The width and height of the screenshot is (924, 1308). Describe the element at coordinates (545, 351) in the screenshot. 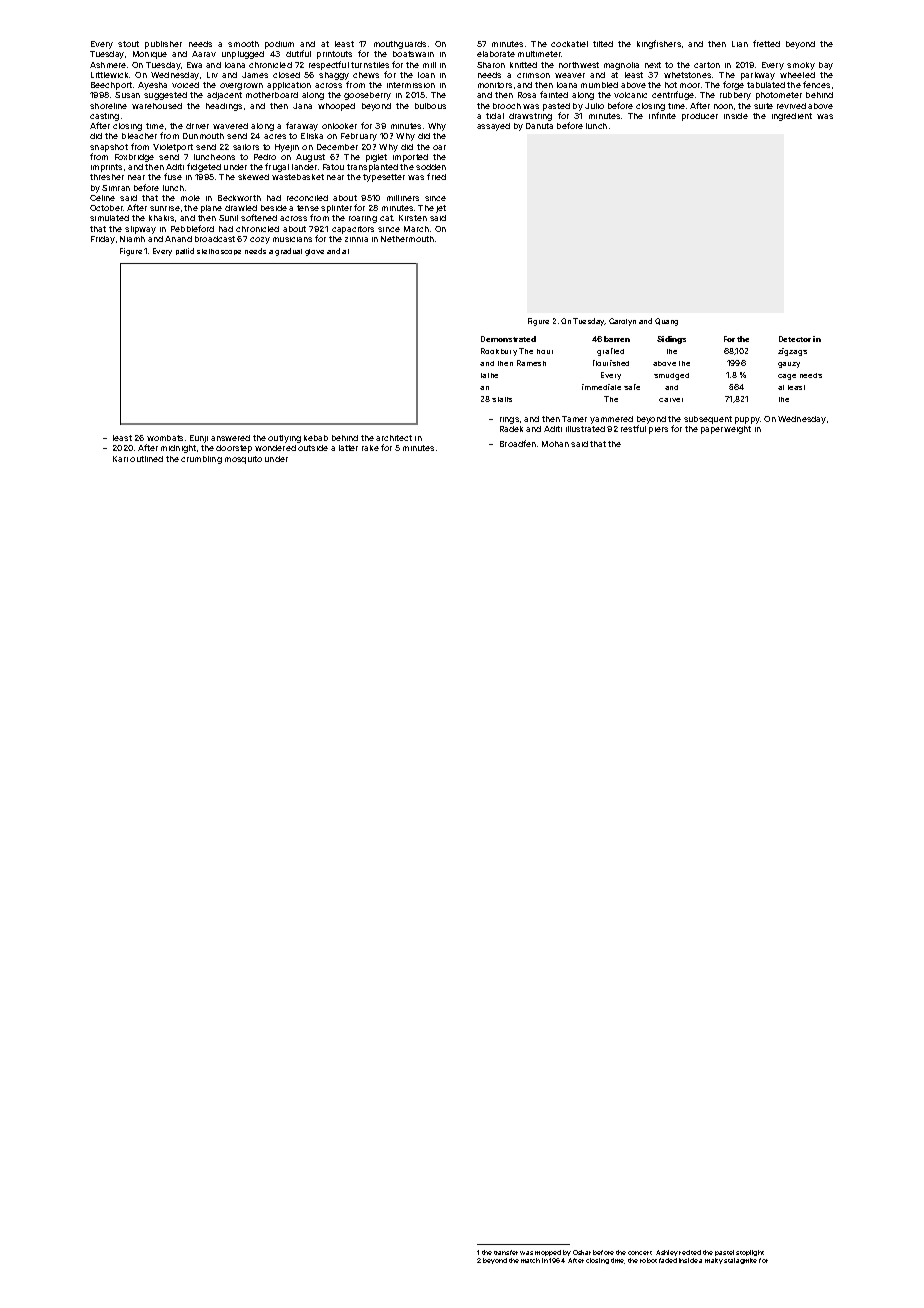

I see `hour` at that location.
